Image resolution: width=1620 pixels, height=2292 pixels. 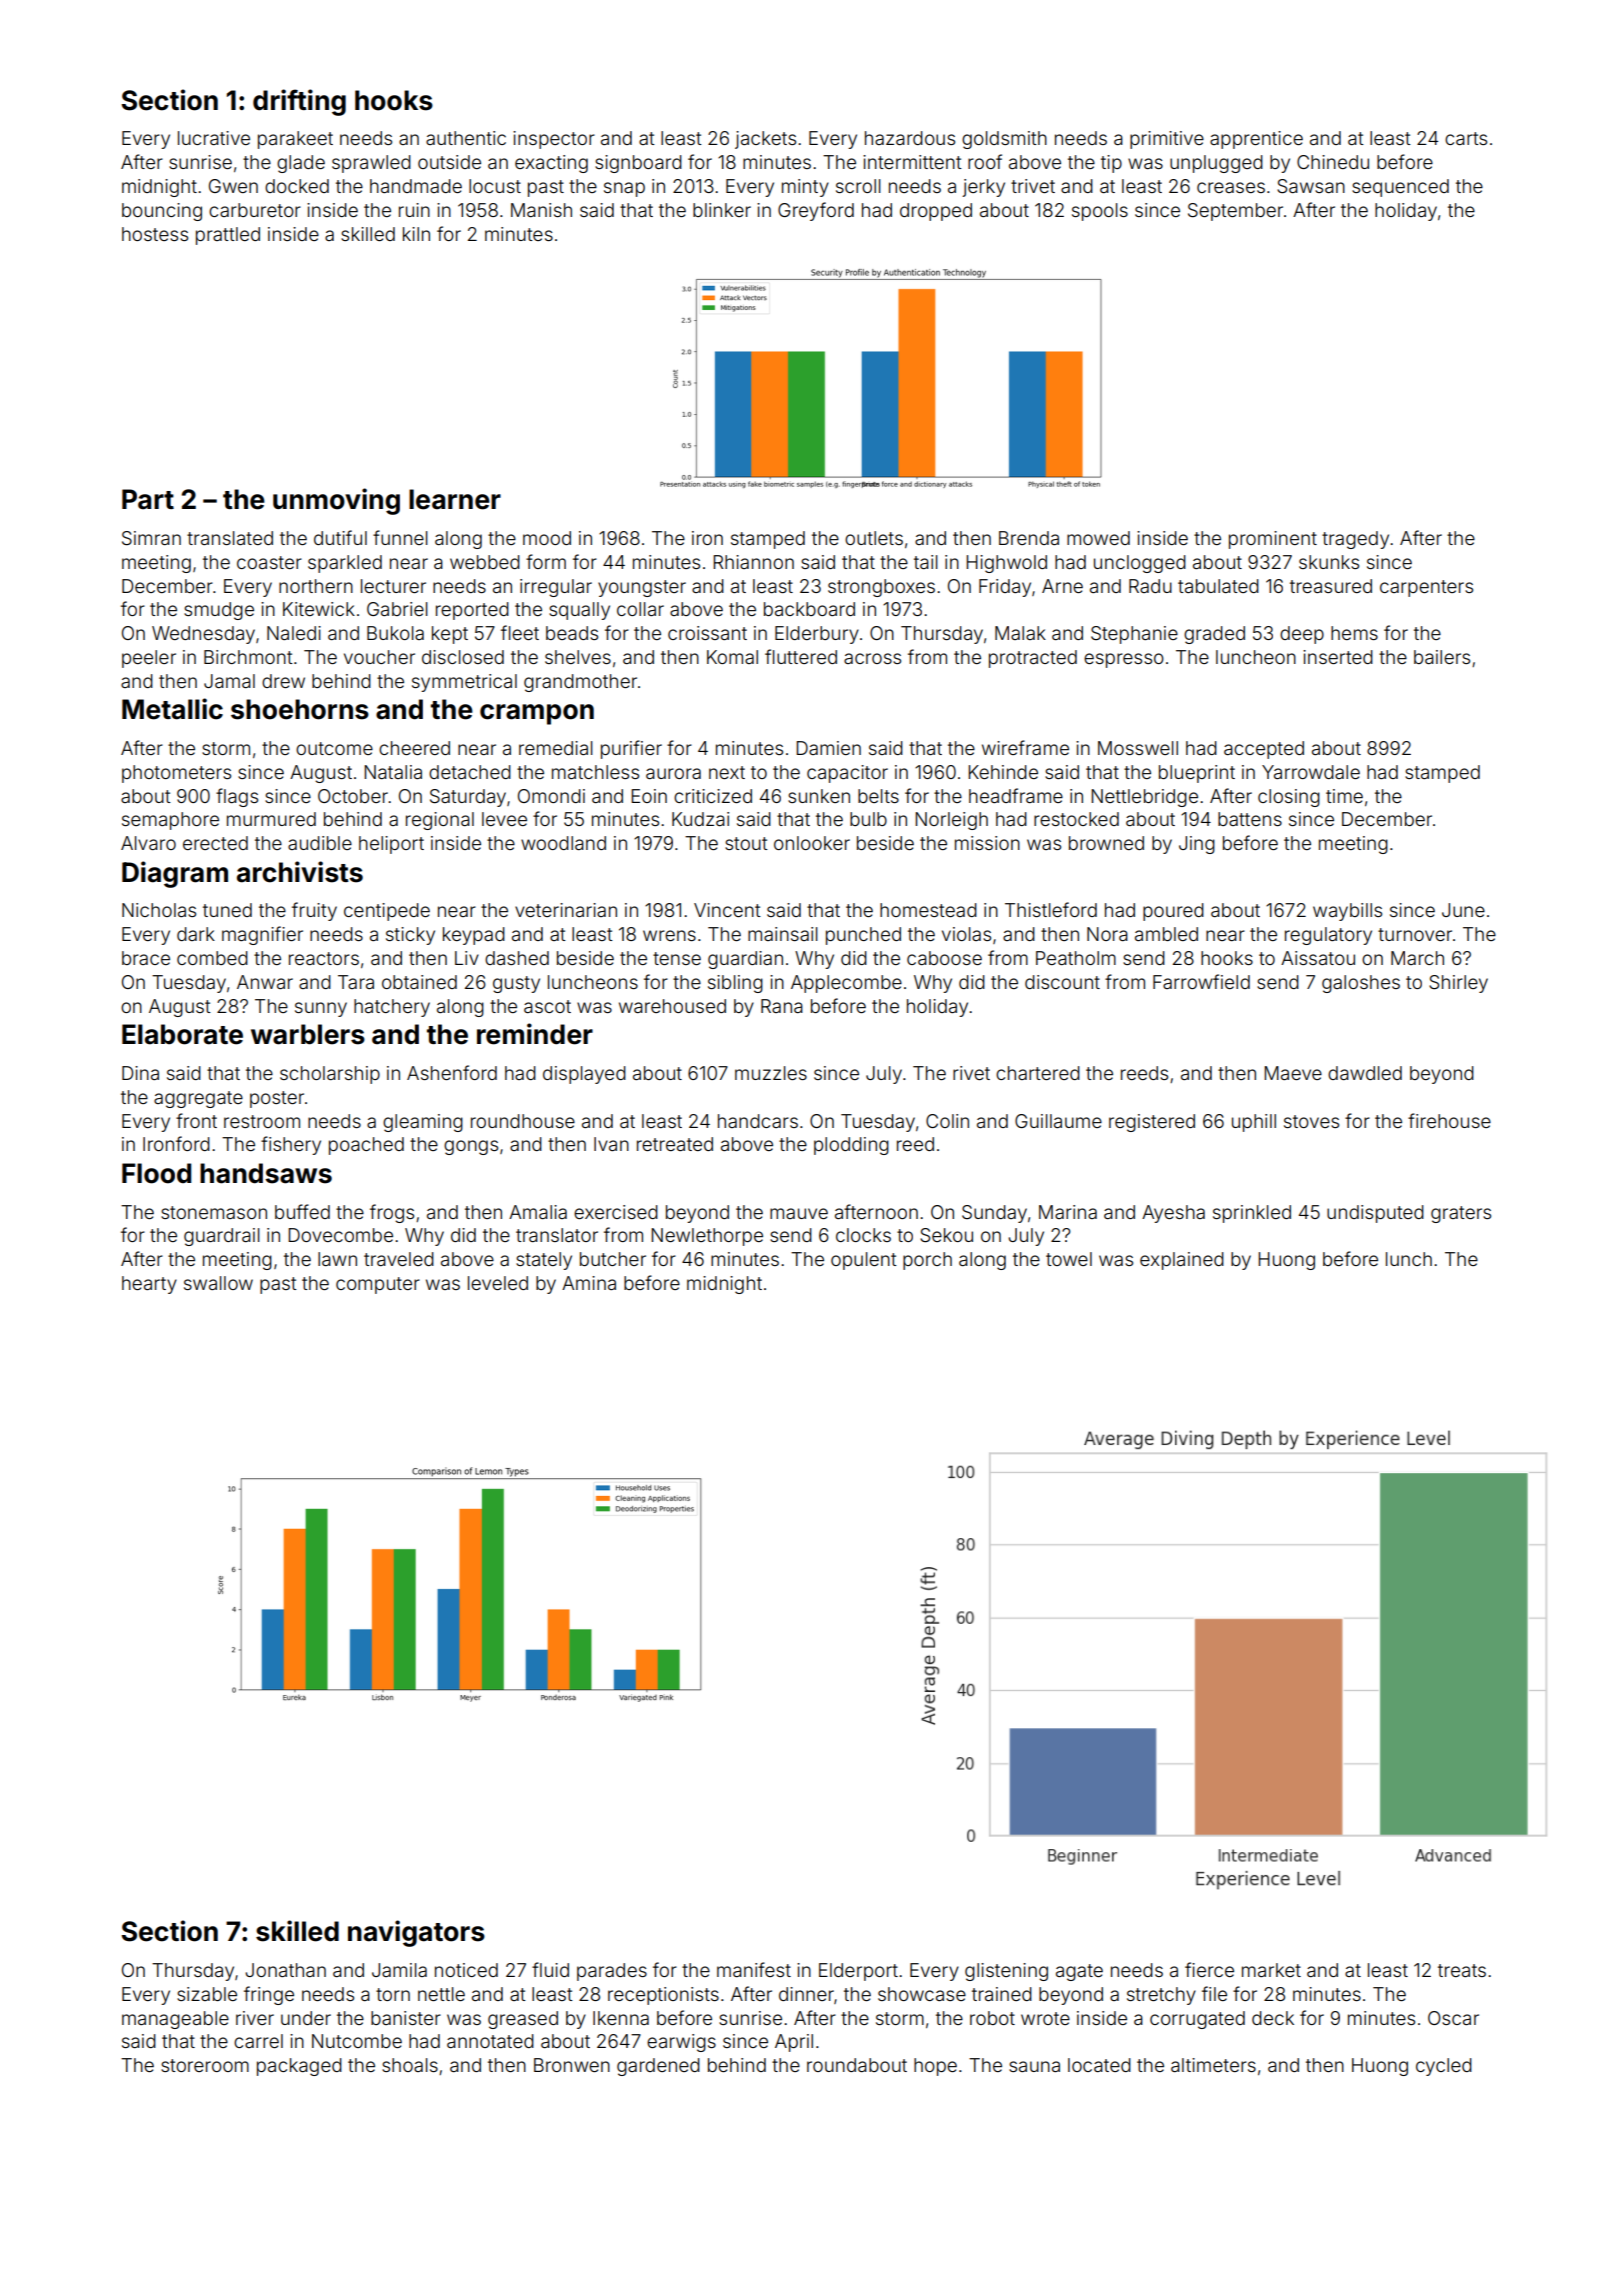 What do you see at coordinates (1150, 586) in the page?
I see `Radu` at bounding box center [1150, 586].
